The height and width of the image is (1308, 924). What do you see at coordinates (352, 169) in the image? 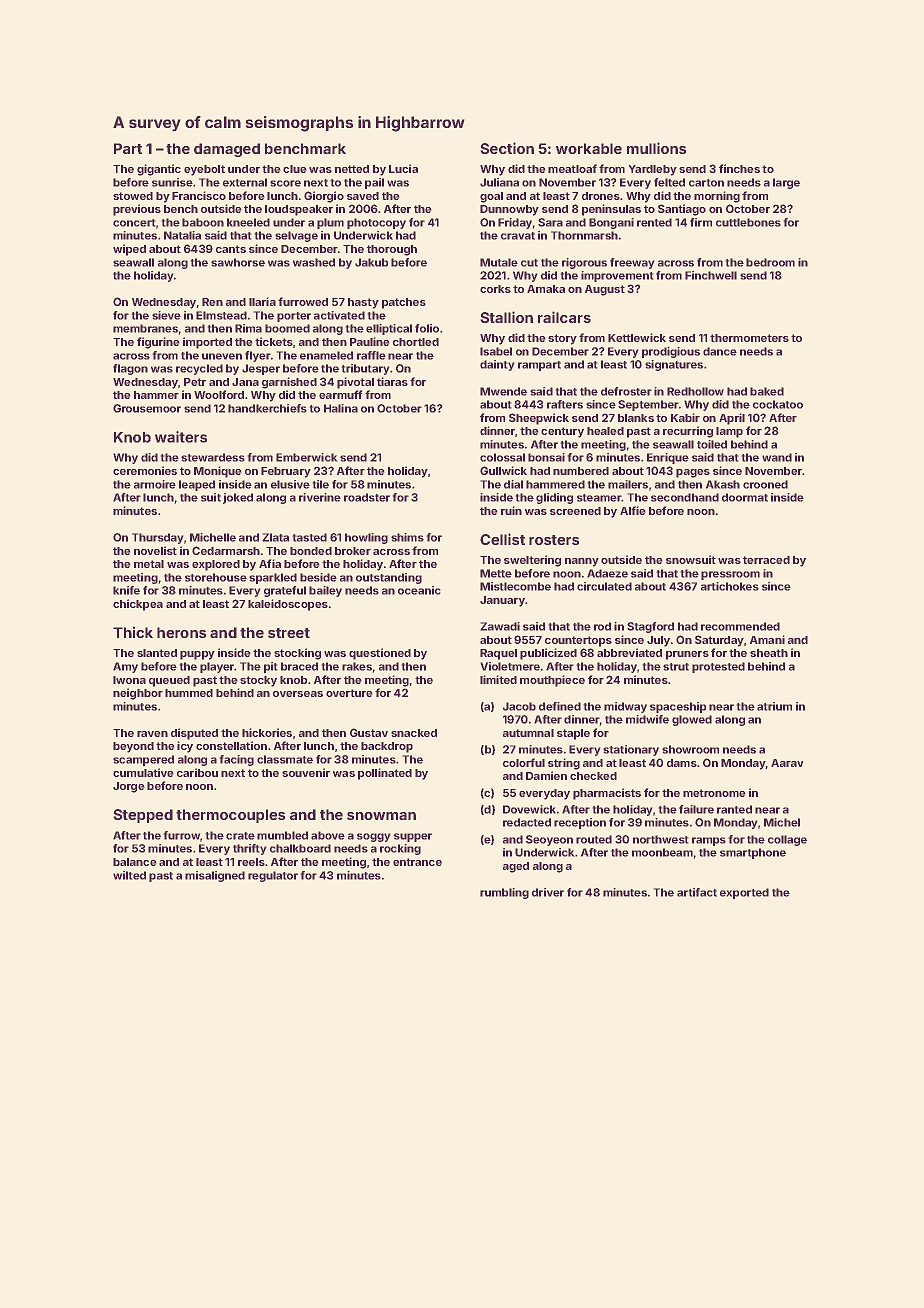
I see `netted` at bounding box center [352, 169].
